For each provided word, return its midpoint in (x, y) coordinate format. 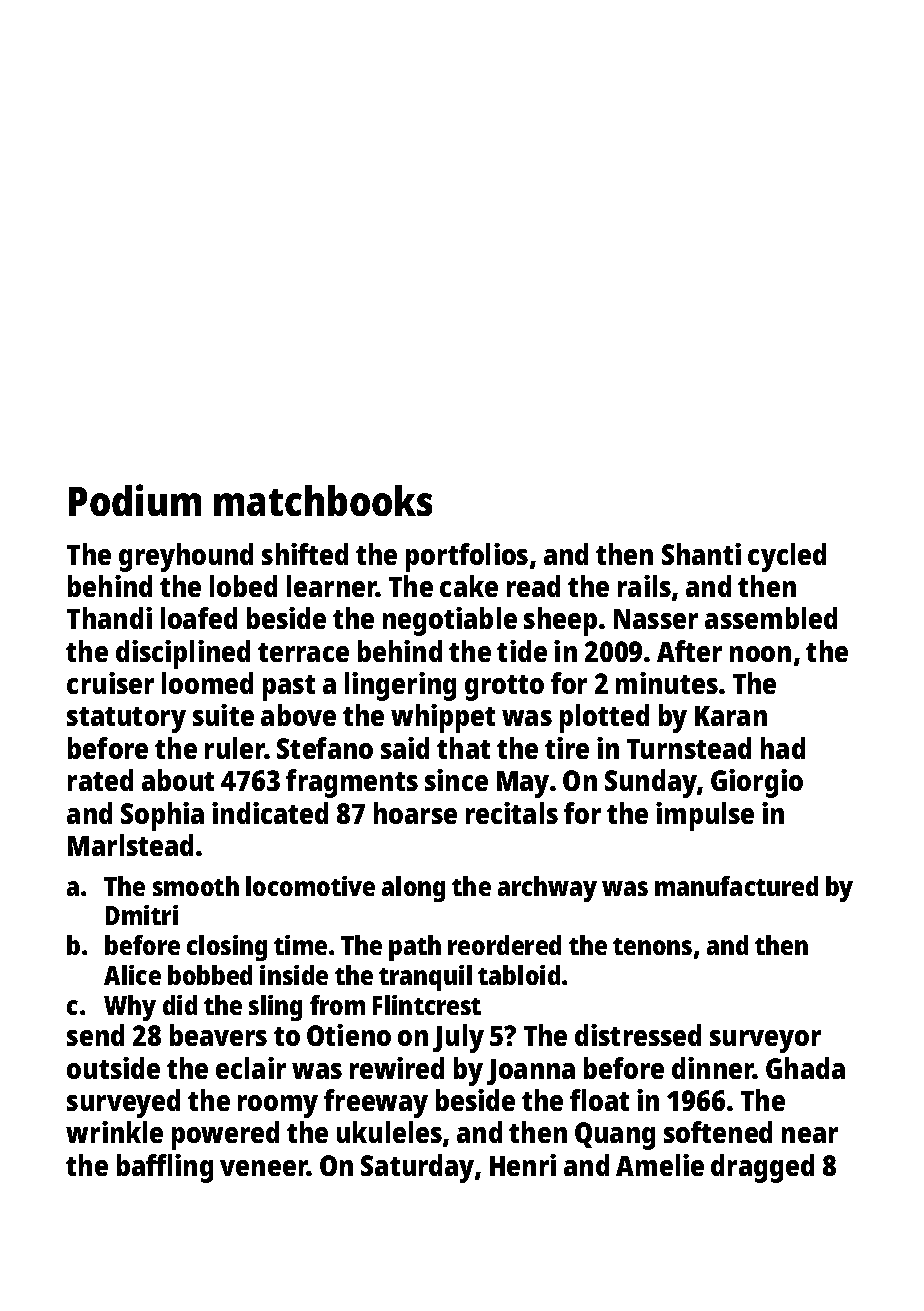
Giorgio (757, 783)
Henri (523, 1165)
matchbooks (323, 500)
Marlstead (130, 845)
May (523, 784)
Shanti (701, 554)
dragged (762, 1168)
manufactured (736, 886)
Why (130, 1008)
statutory (126, 720)
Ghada (805, 1068)
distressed (638, 1035)
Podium (135, 500)
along (413, 889)
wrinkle (114, 1132)
